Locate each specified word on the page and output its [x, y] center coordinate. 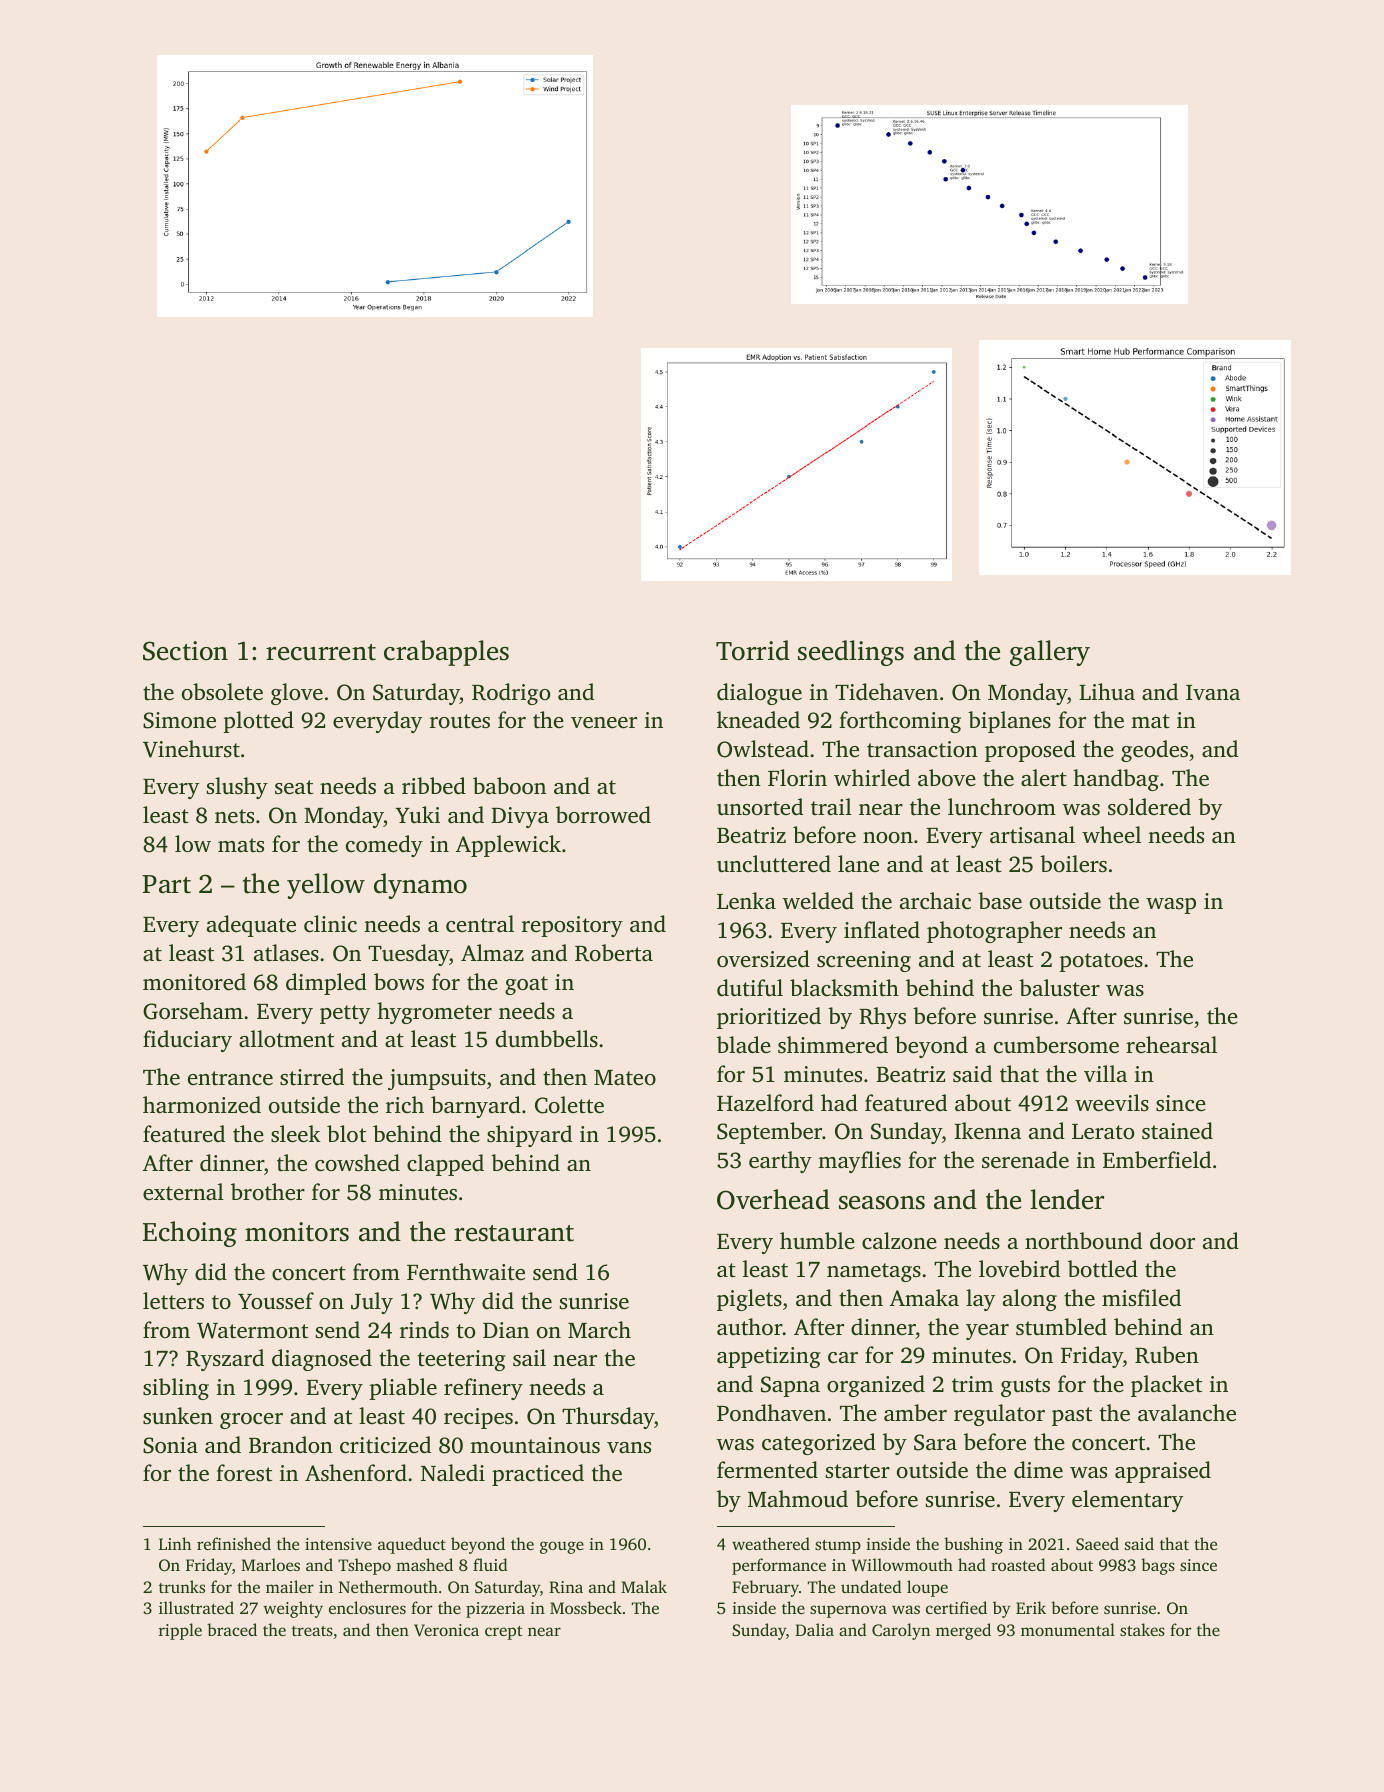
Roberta [614, 953]
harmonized [202, 1105]
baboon [509, 786]
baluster [1059, 988]
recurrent [321, 652]
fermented [767, 1470]
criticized [385, 1445]
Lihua [1107, 691]
